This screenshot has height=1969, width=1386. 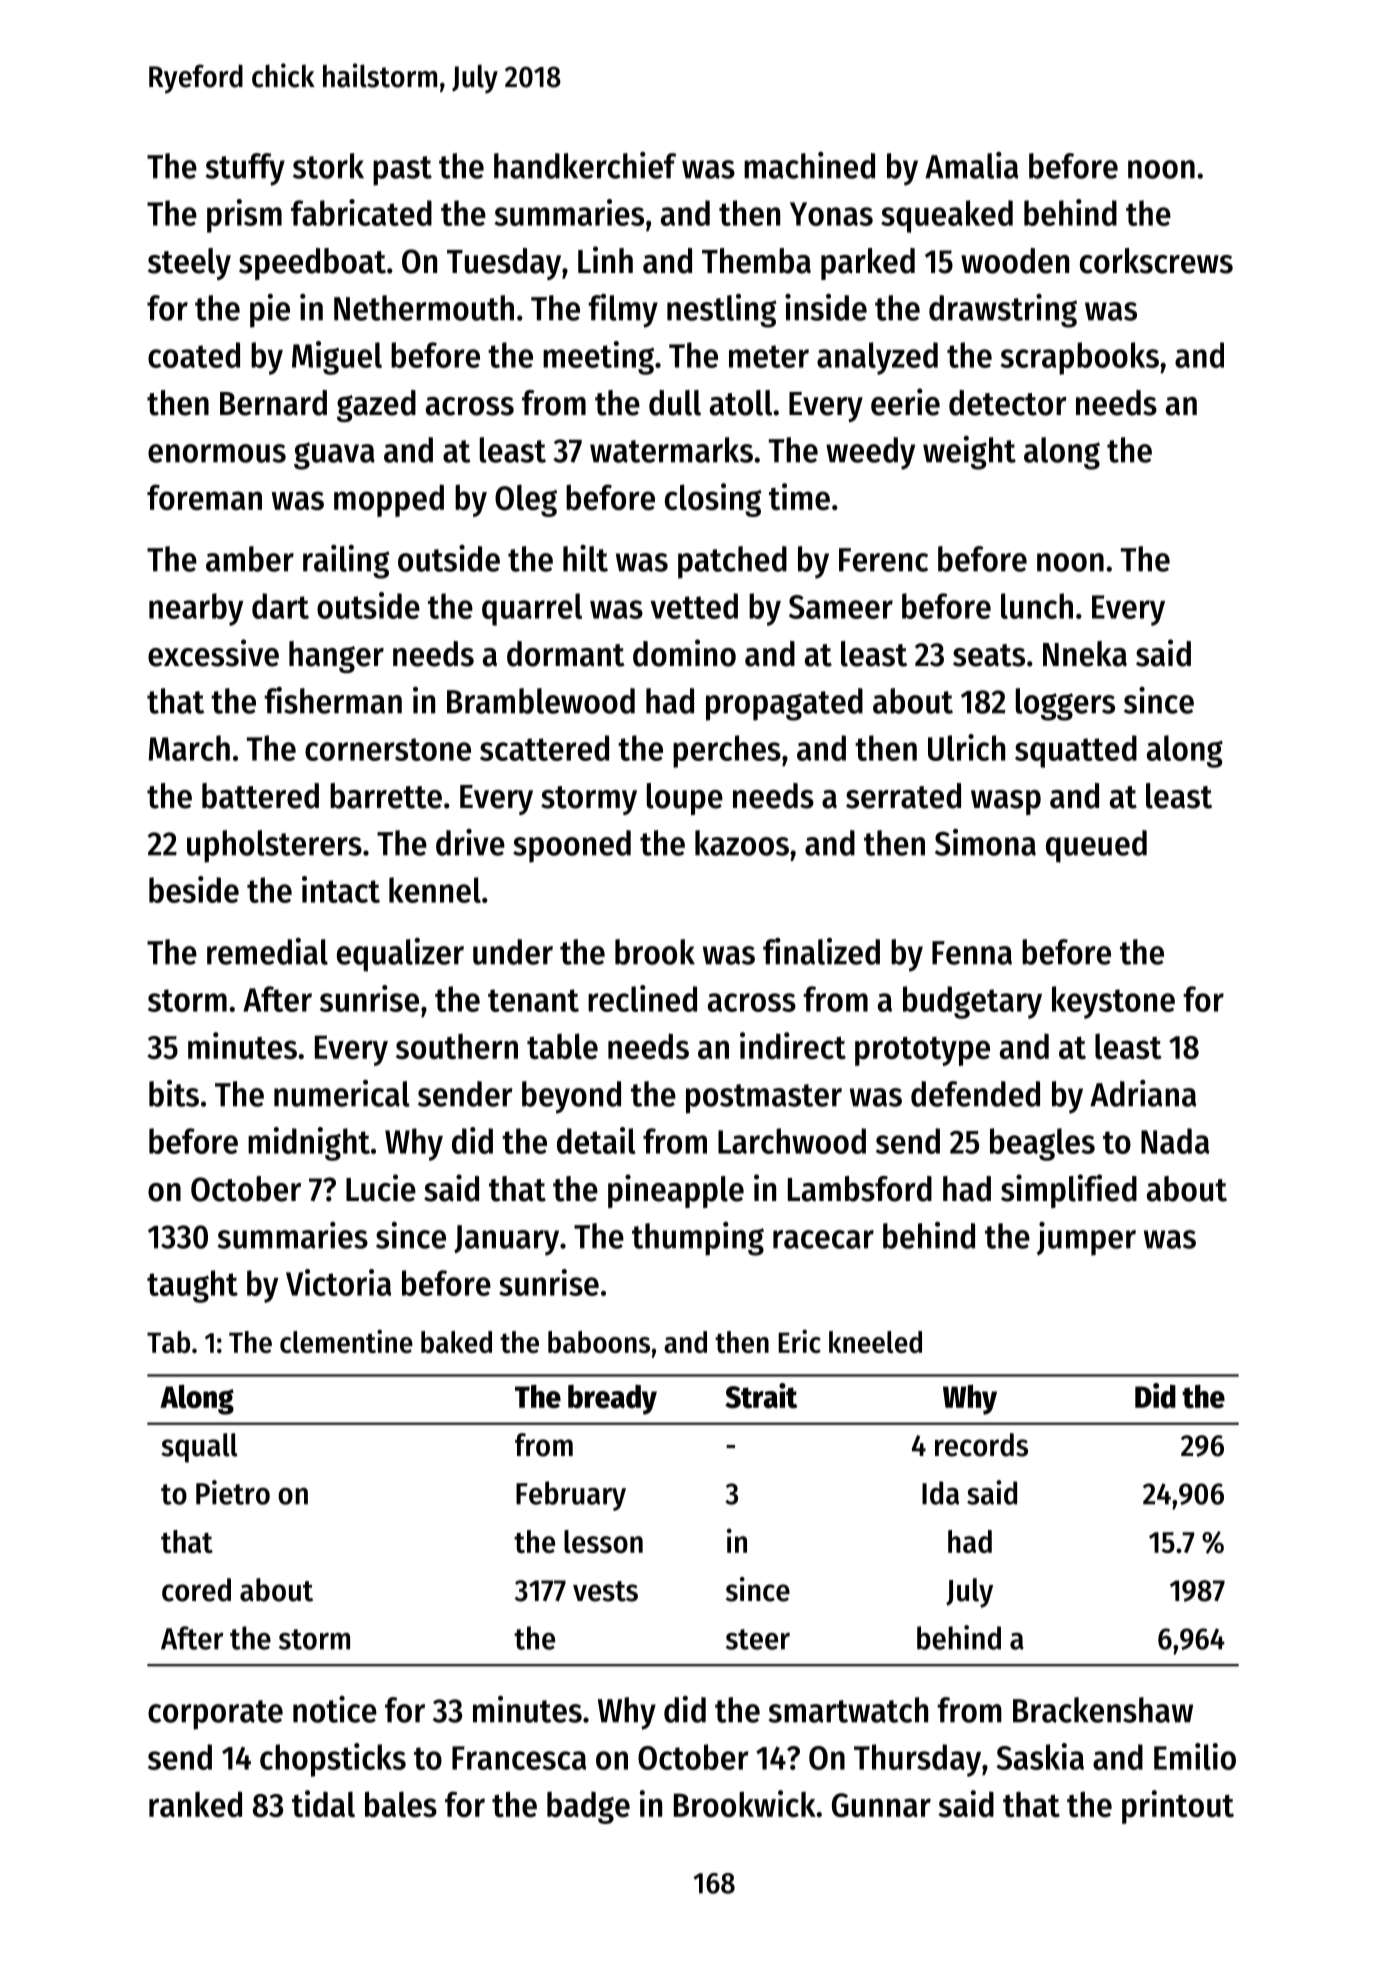 What do you see at coordinates (571, 1097) in the screenshot?
I see `beyond` at bounding box center [571, 1097].
